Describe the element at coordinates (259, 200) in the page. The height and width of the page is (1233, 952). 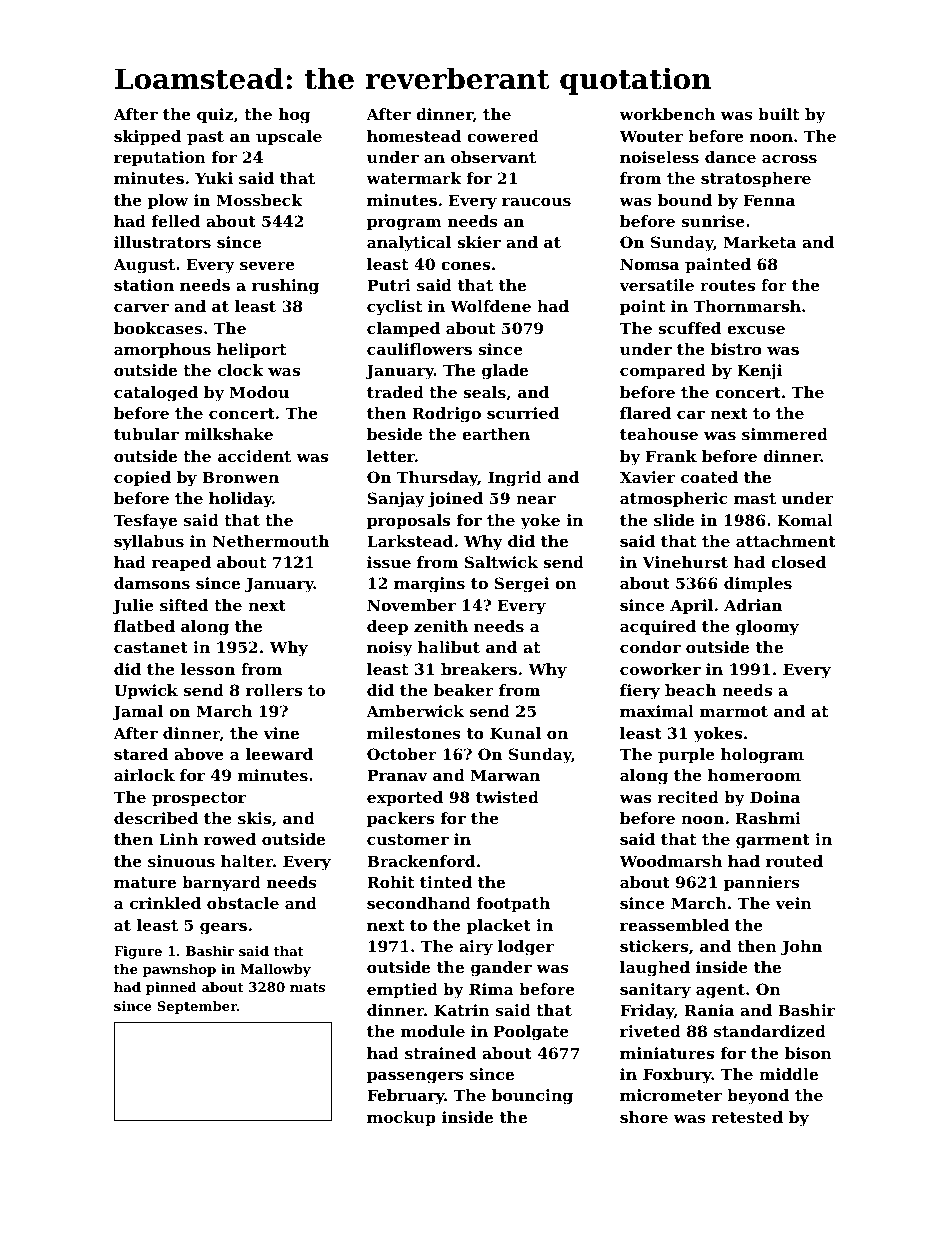
I see `Mossbeck` at that location.
